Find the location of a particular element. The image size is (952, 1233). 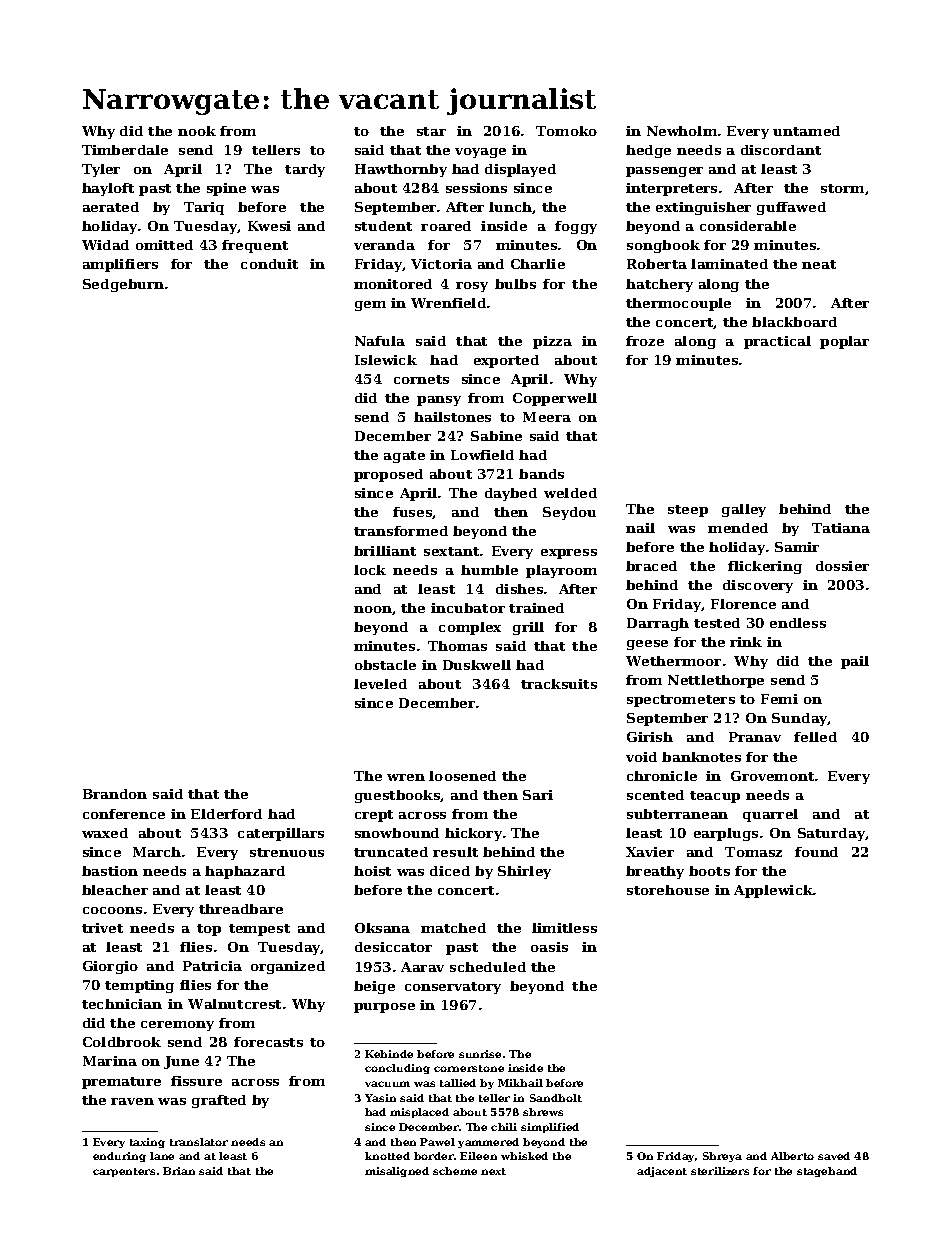

untamed is located at coordinates (806, 131).
